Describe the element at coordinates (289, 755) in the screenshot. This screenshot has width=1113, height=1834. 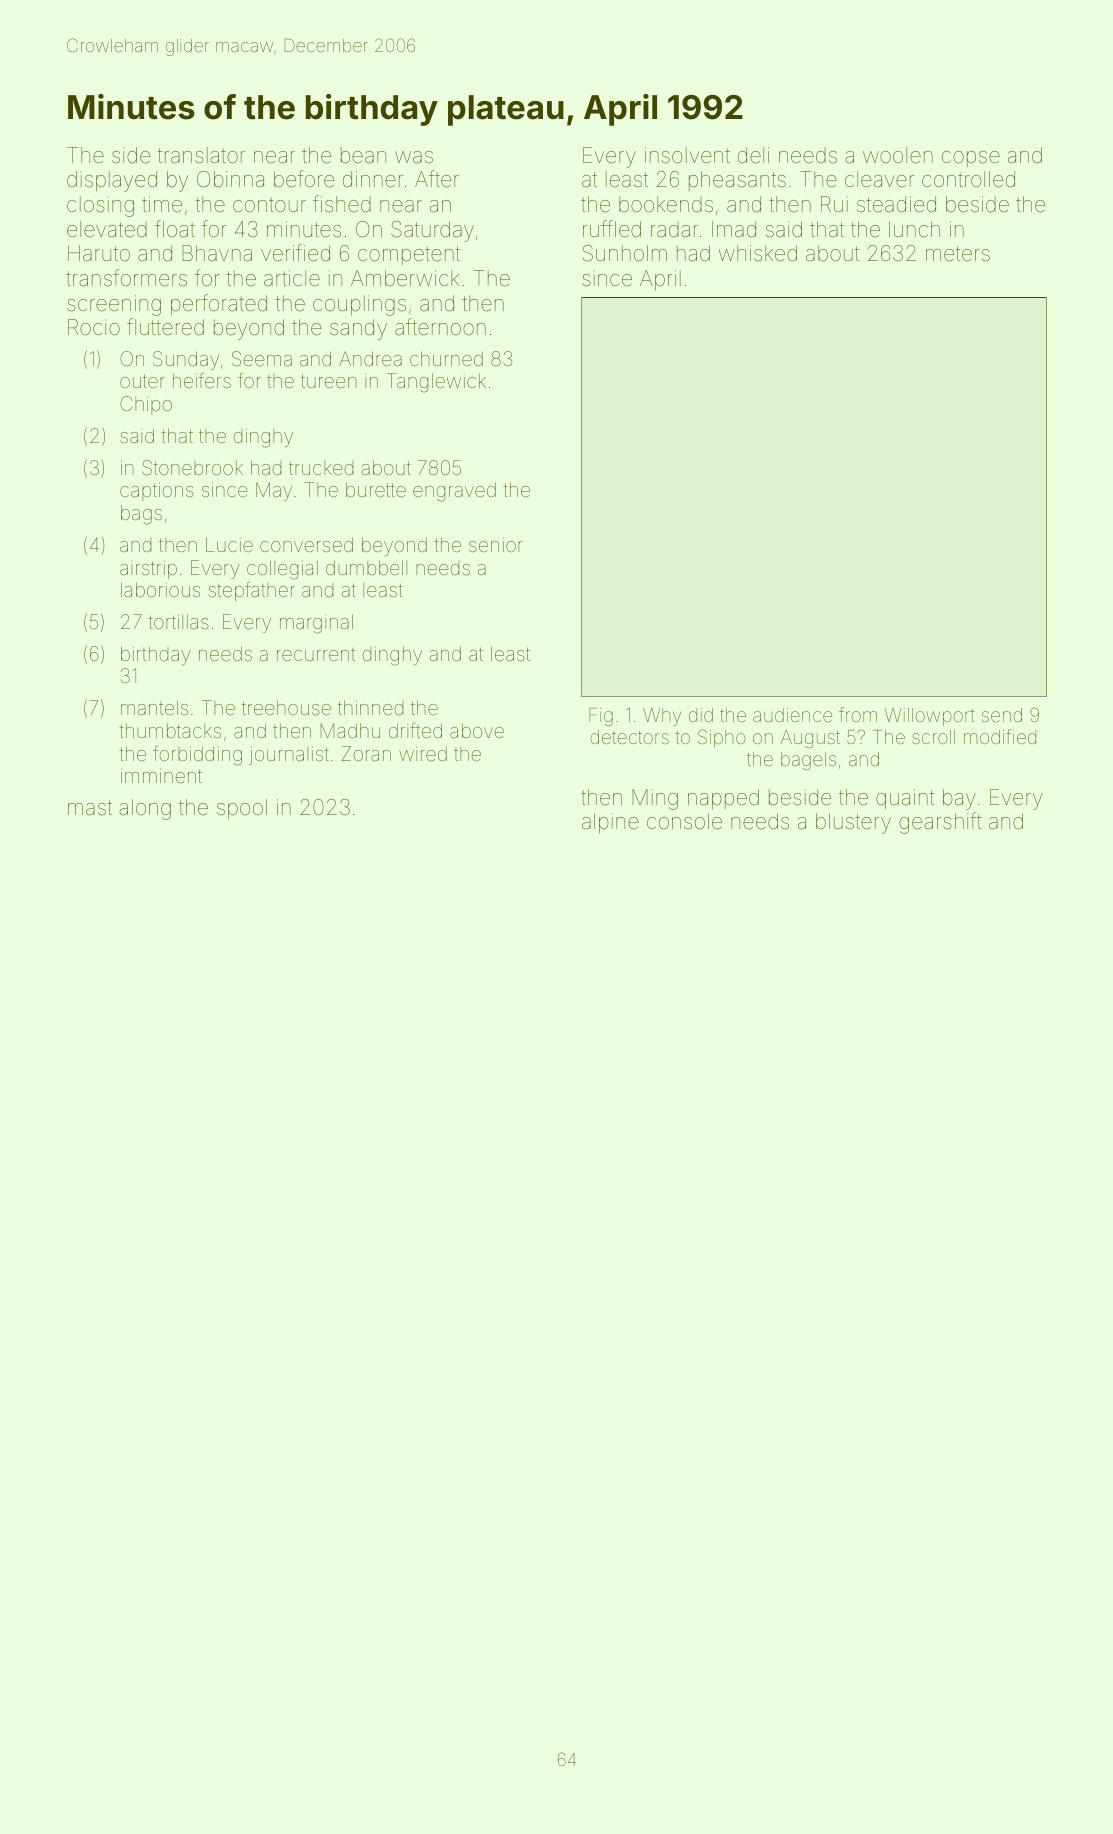
I see `journalist` at that location.
